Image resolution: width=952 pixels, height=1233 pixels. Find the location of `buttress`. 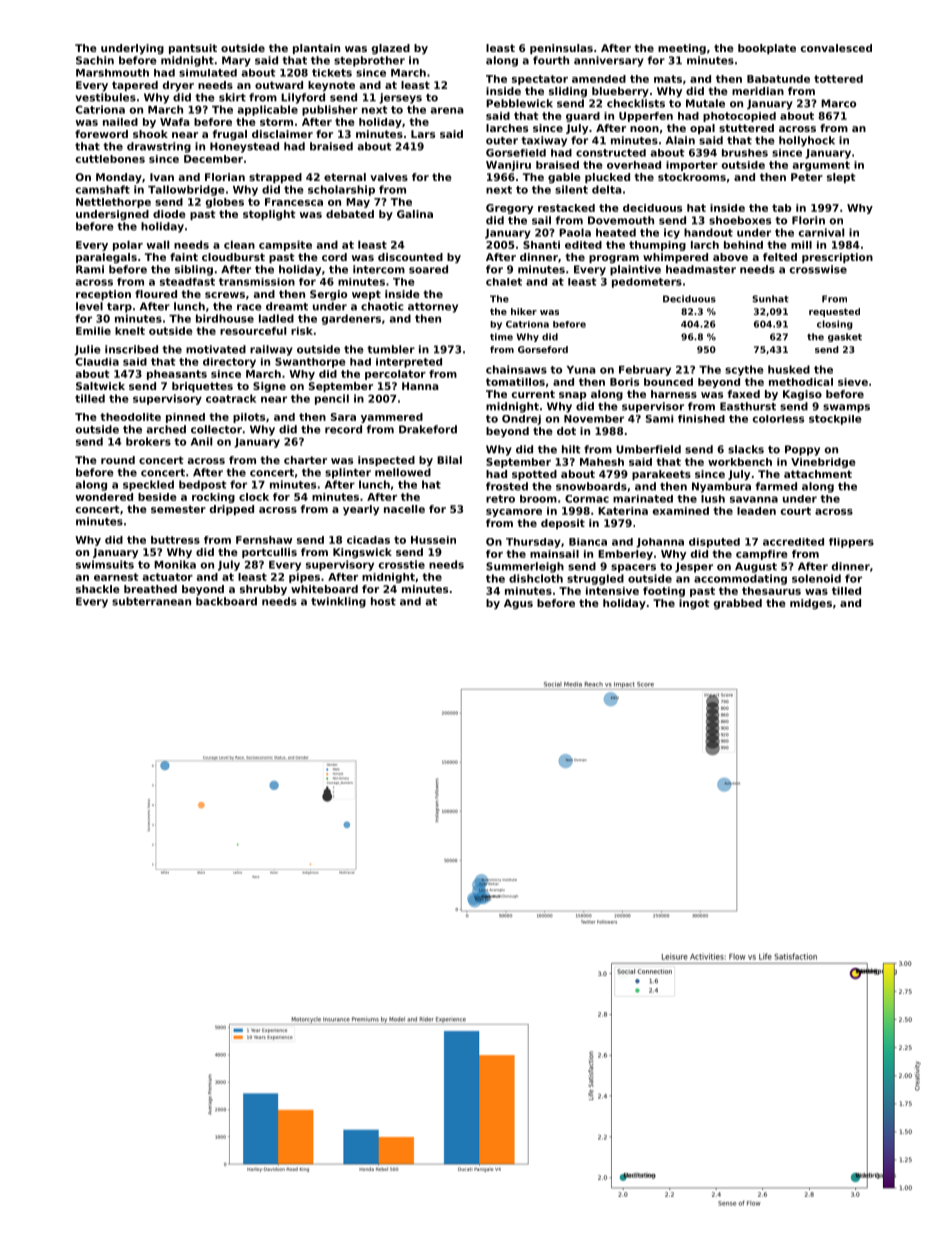

buttress is located at coordinates (175, 540).
